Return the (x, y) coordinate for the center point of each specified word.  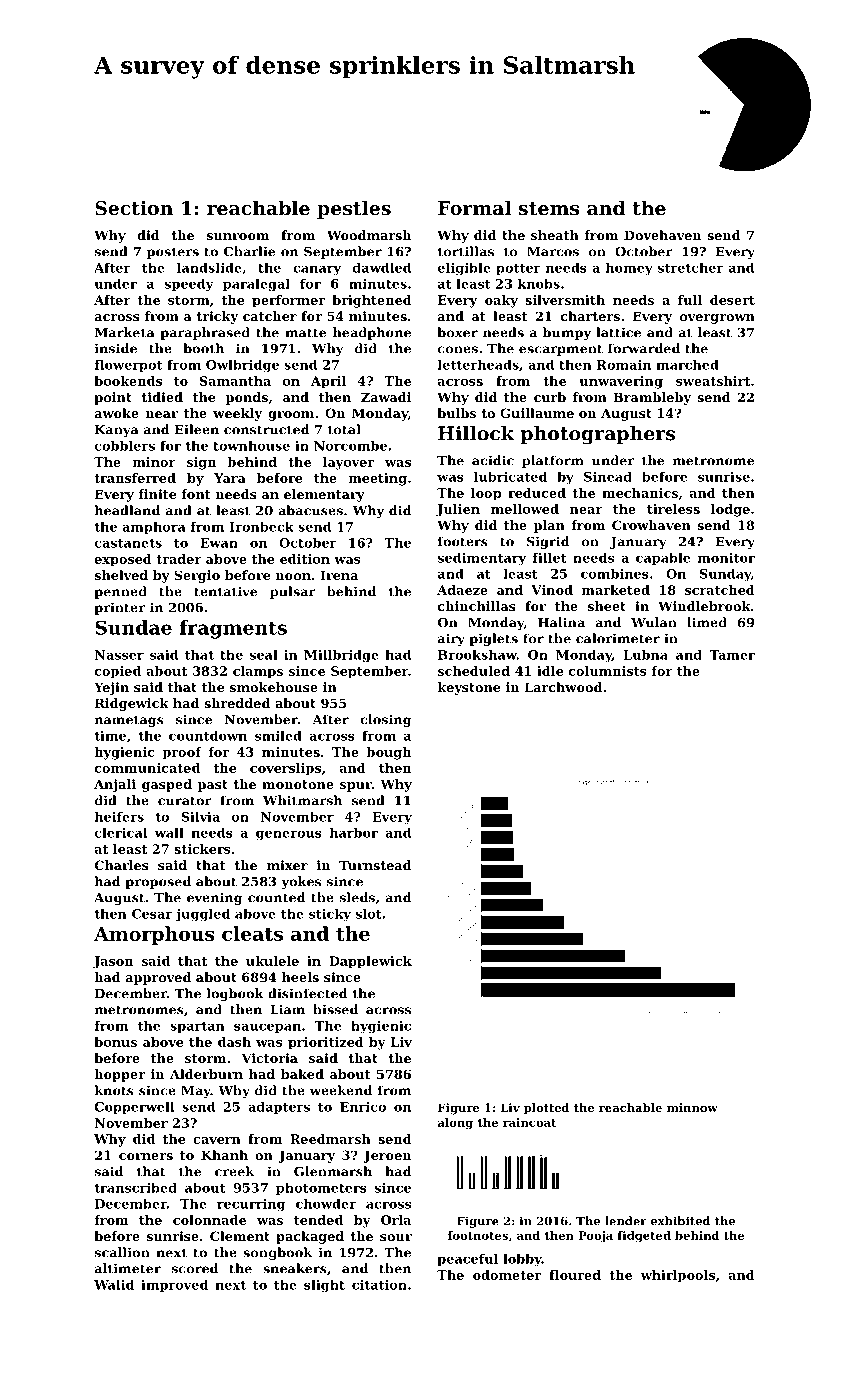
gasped (167, 785)
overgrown (717, 319)
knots (114, 1090)
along (455, 1124)
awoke (117, 413)
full (690, 300)
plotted (546, 1109)
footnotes (478, 1235)
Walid (114, 1284)
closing (385, 720)
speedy (189, 285)
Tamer (732, 655)
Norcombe (350, 445)
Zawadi (386, 397)
